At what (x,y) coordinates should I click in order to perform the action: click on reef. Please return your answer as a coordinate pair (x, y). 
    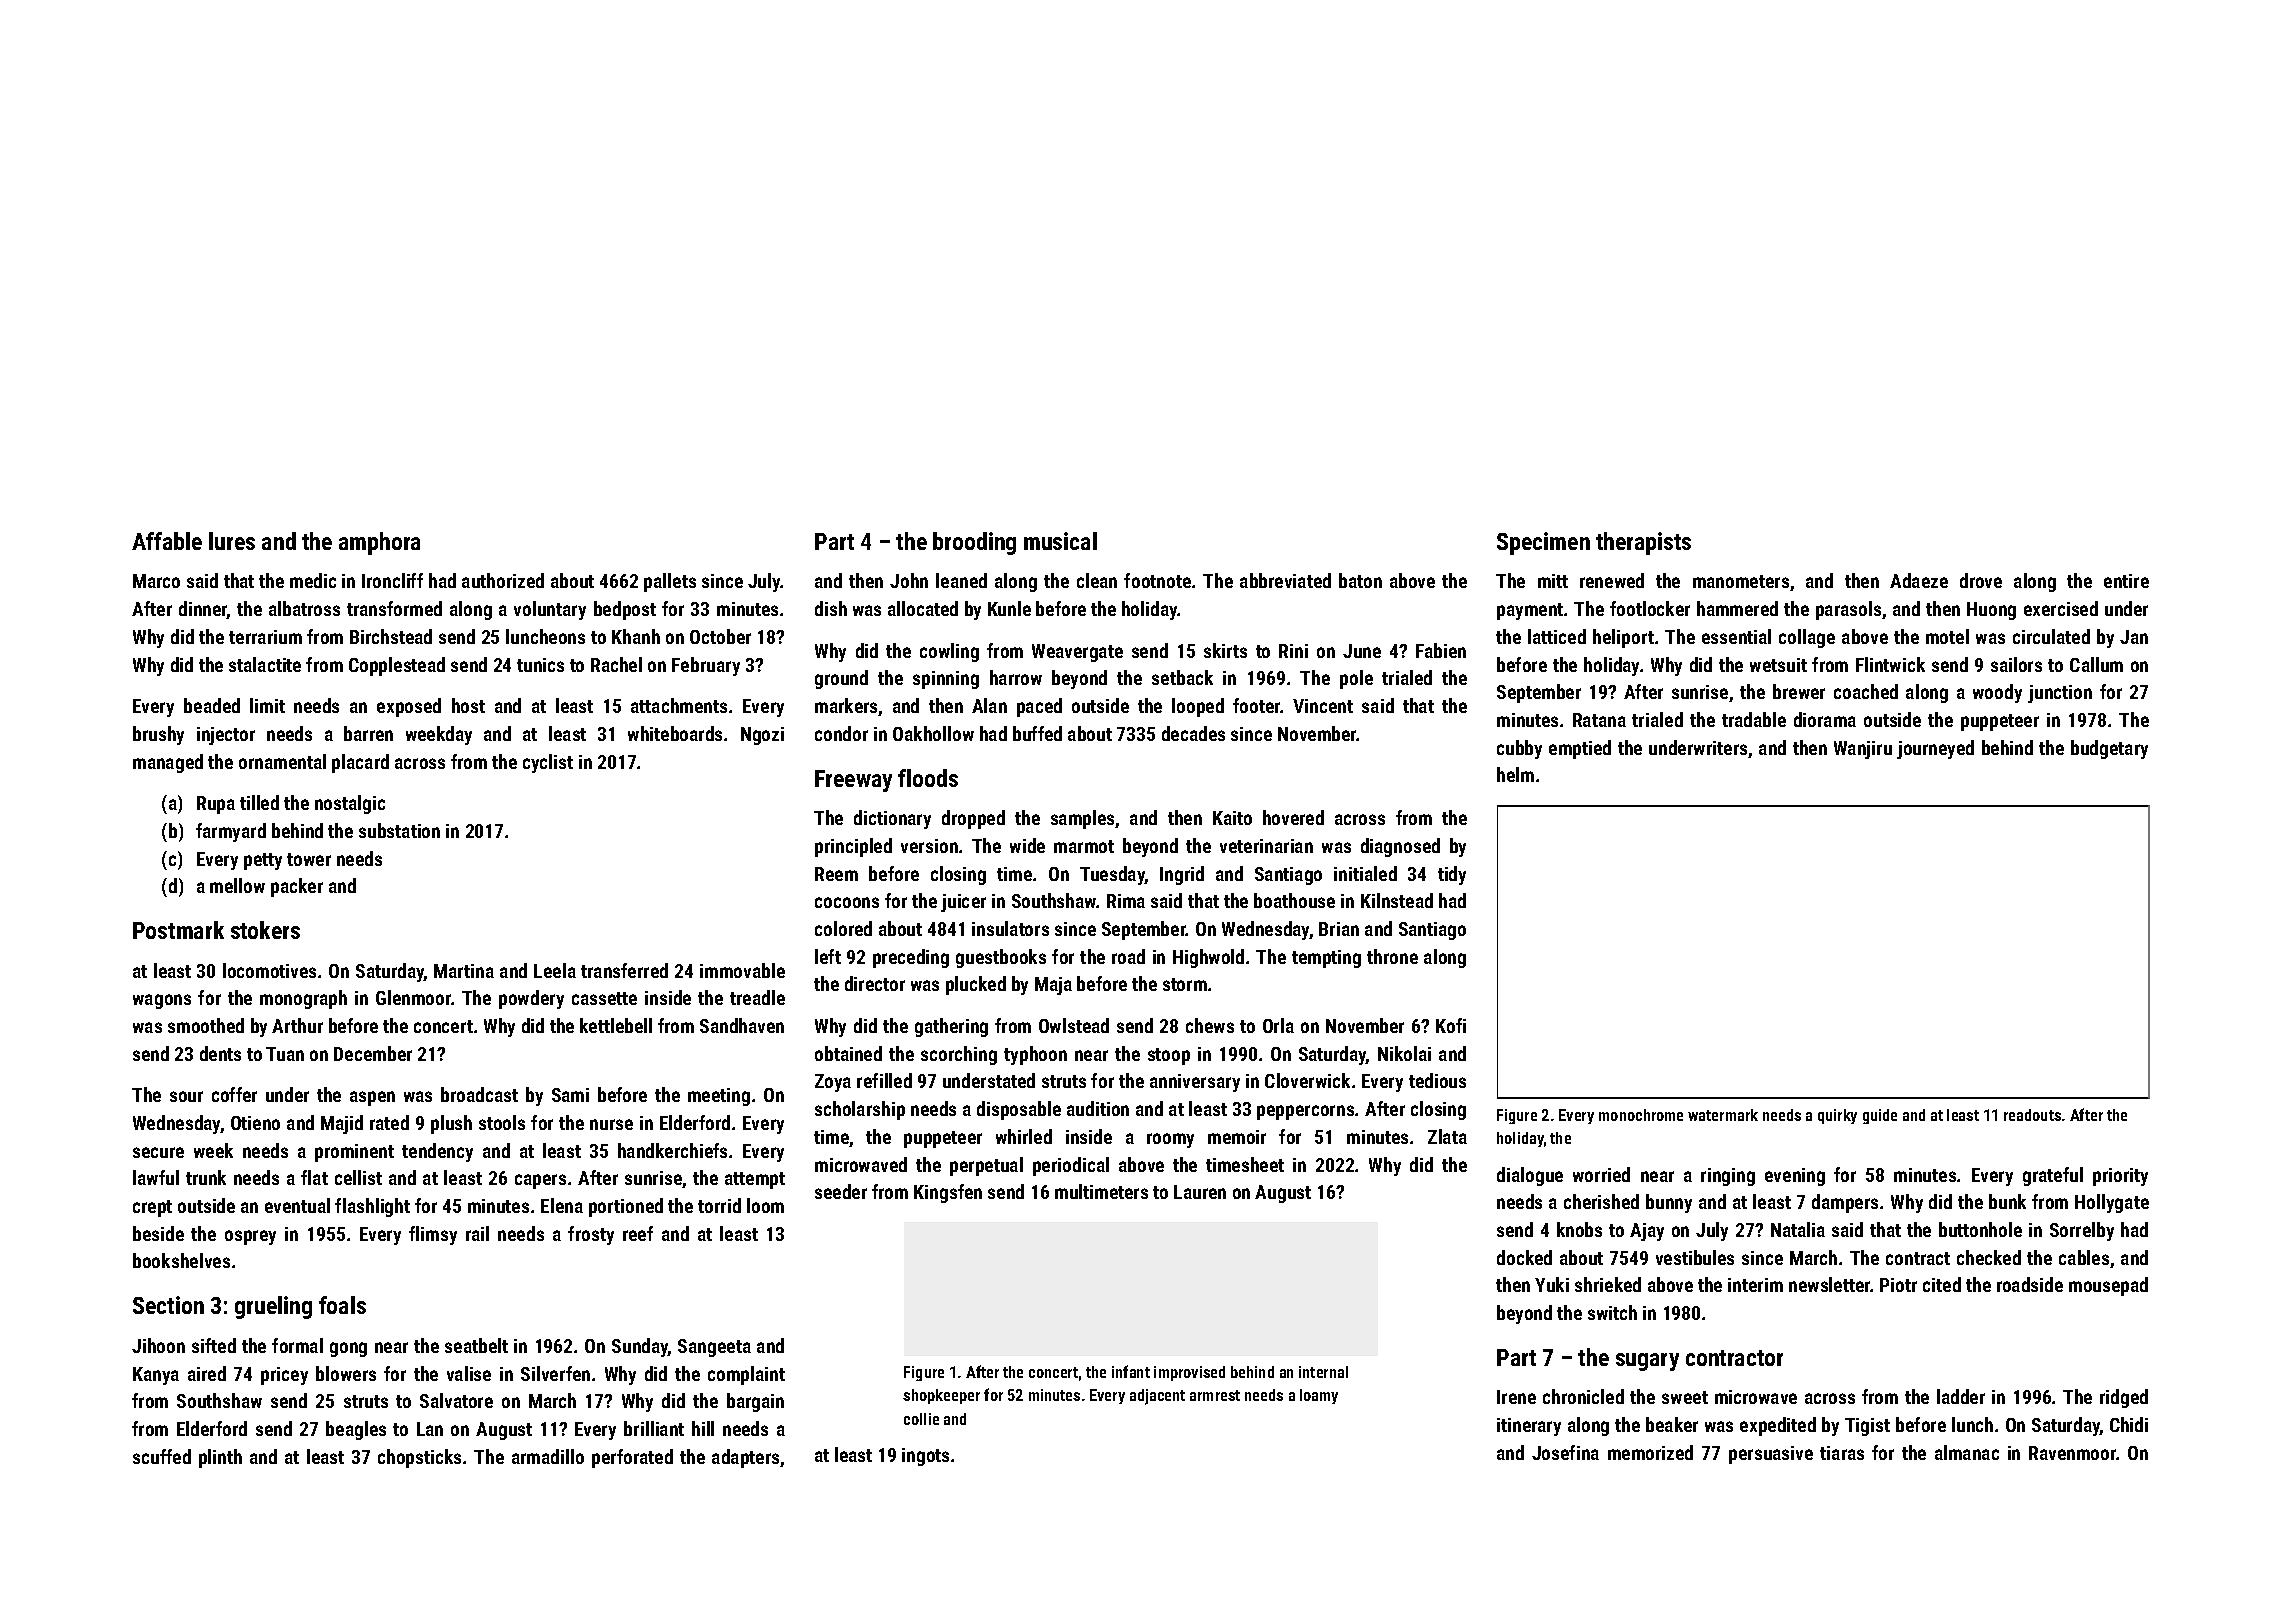
    Looking at the image, I should click on (638, 1233).
